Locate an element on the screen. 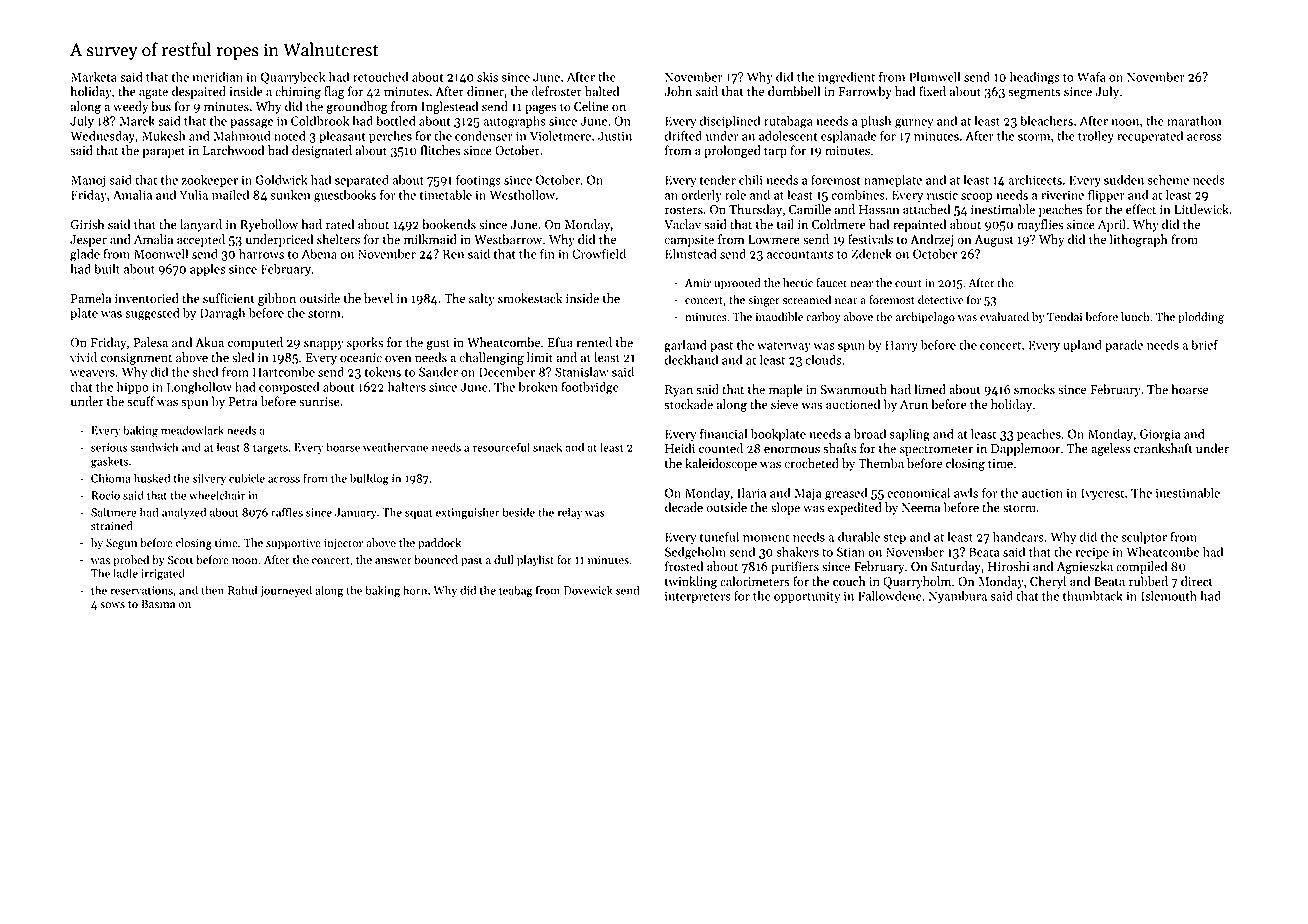 The image size is (1308, 924). lithograph is located at coordinates (1139, 240).
